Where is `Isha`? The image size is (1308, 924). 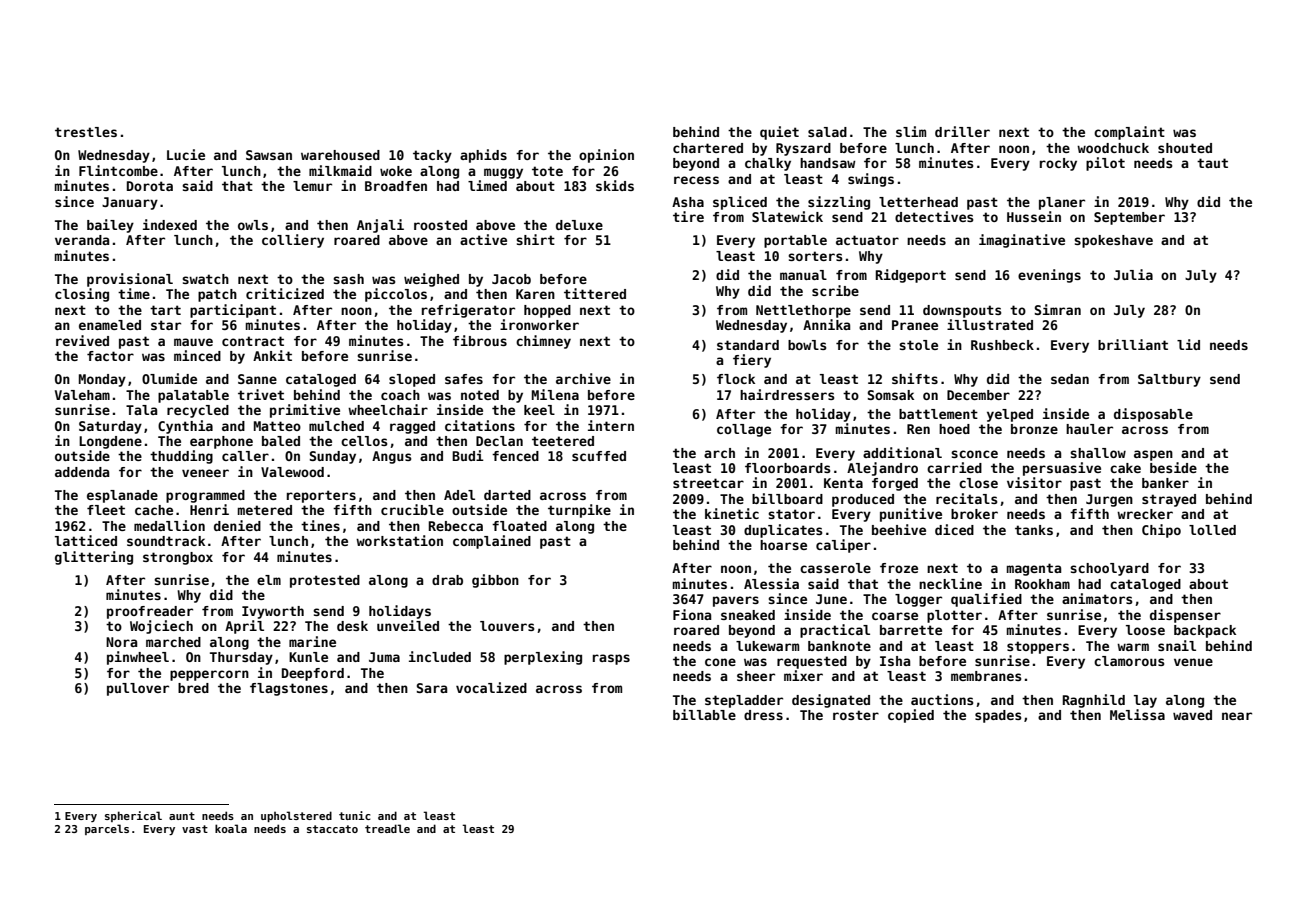
Isha is located at coordinates (895, 661).
